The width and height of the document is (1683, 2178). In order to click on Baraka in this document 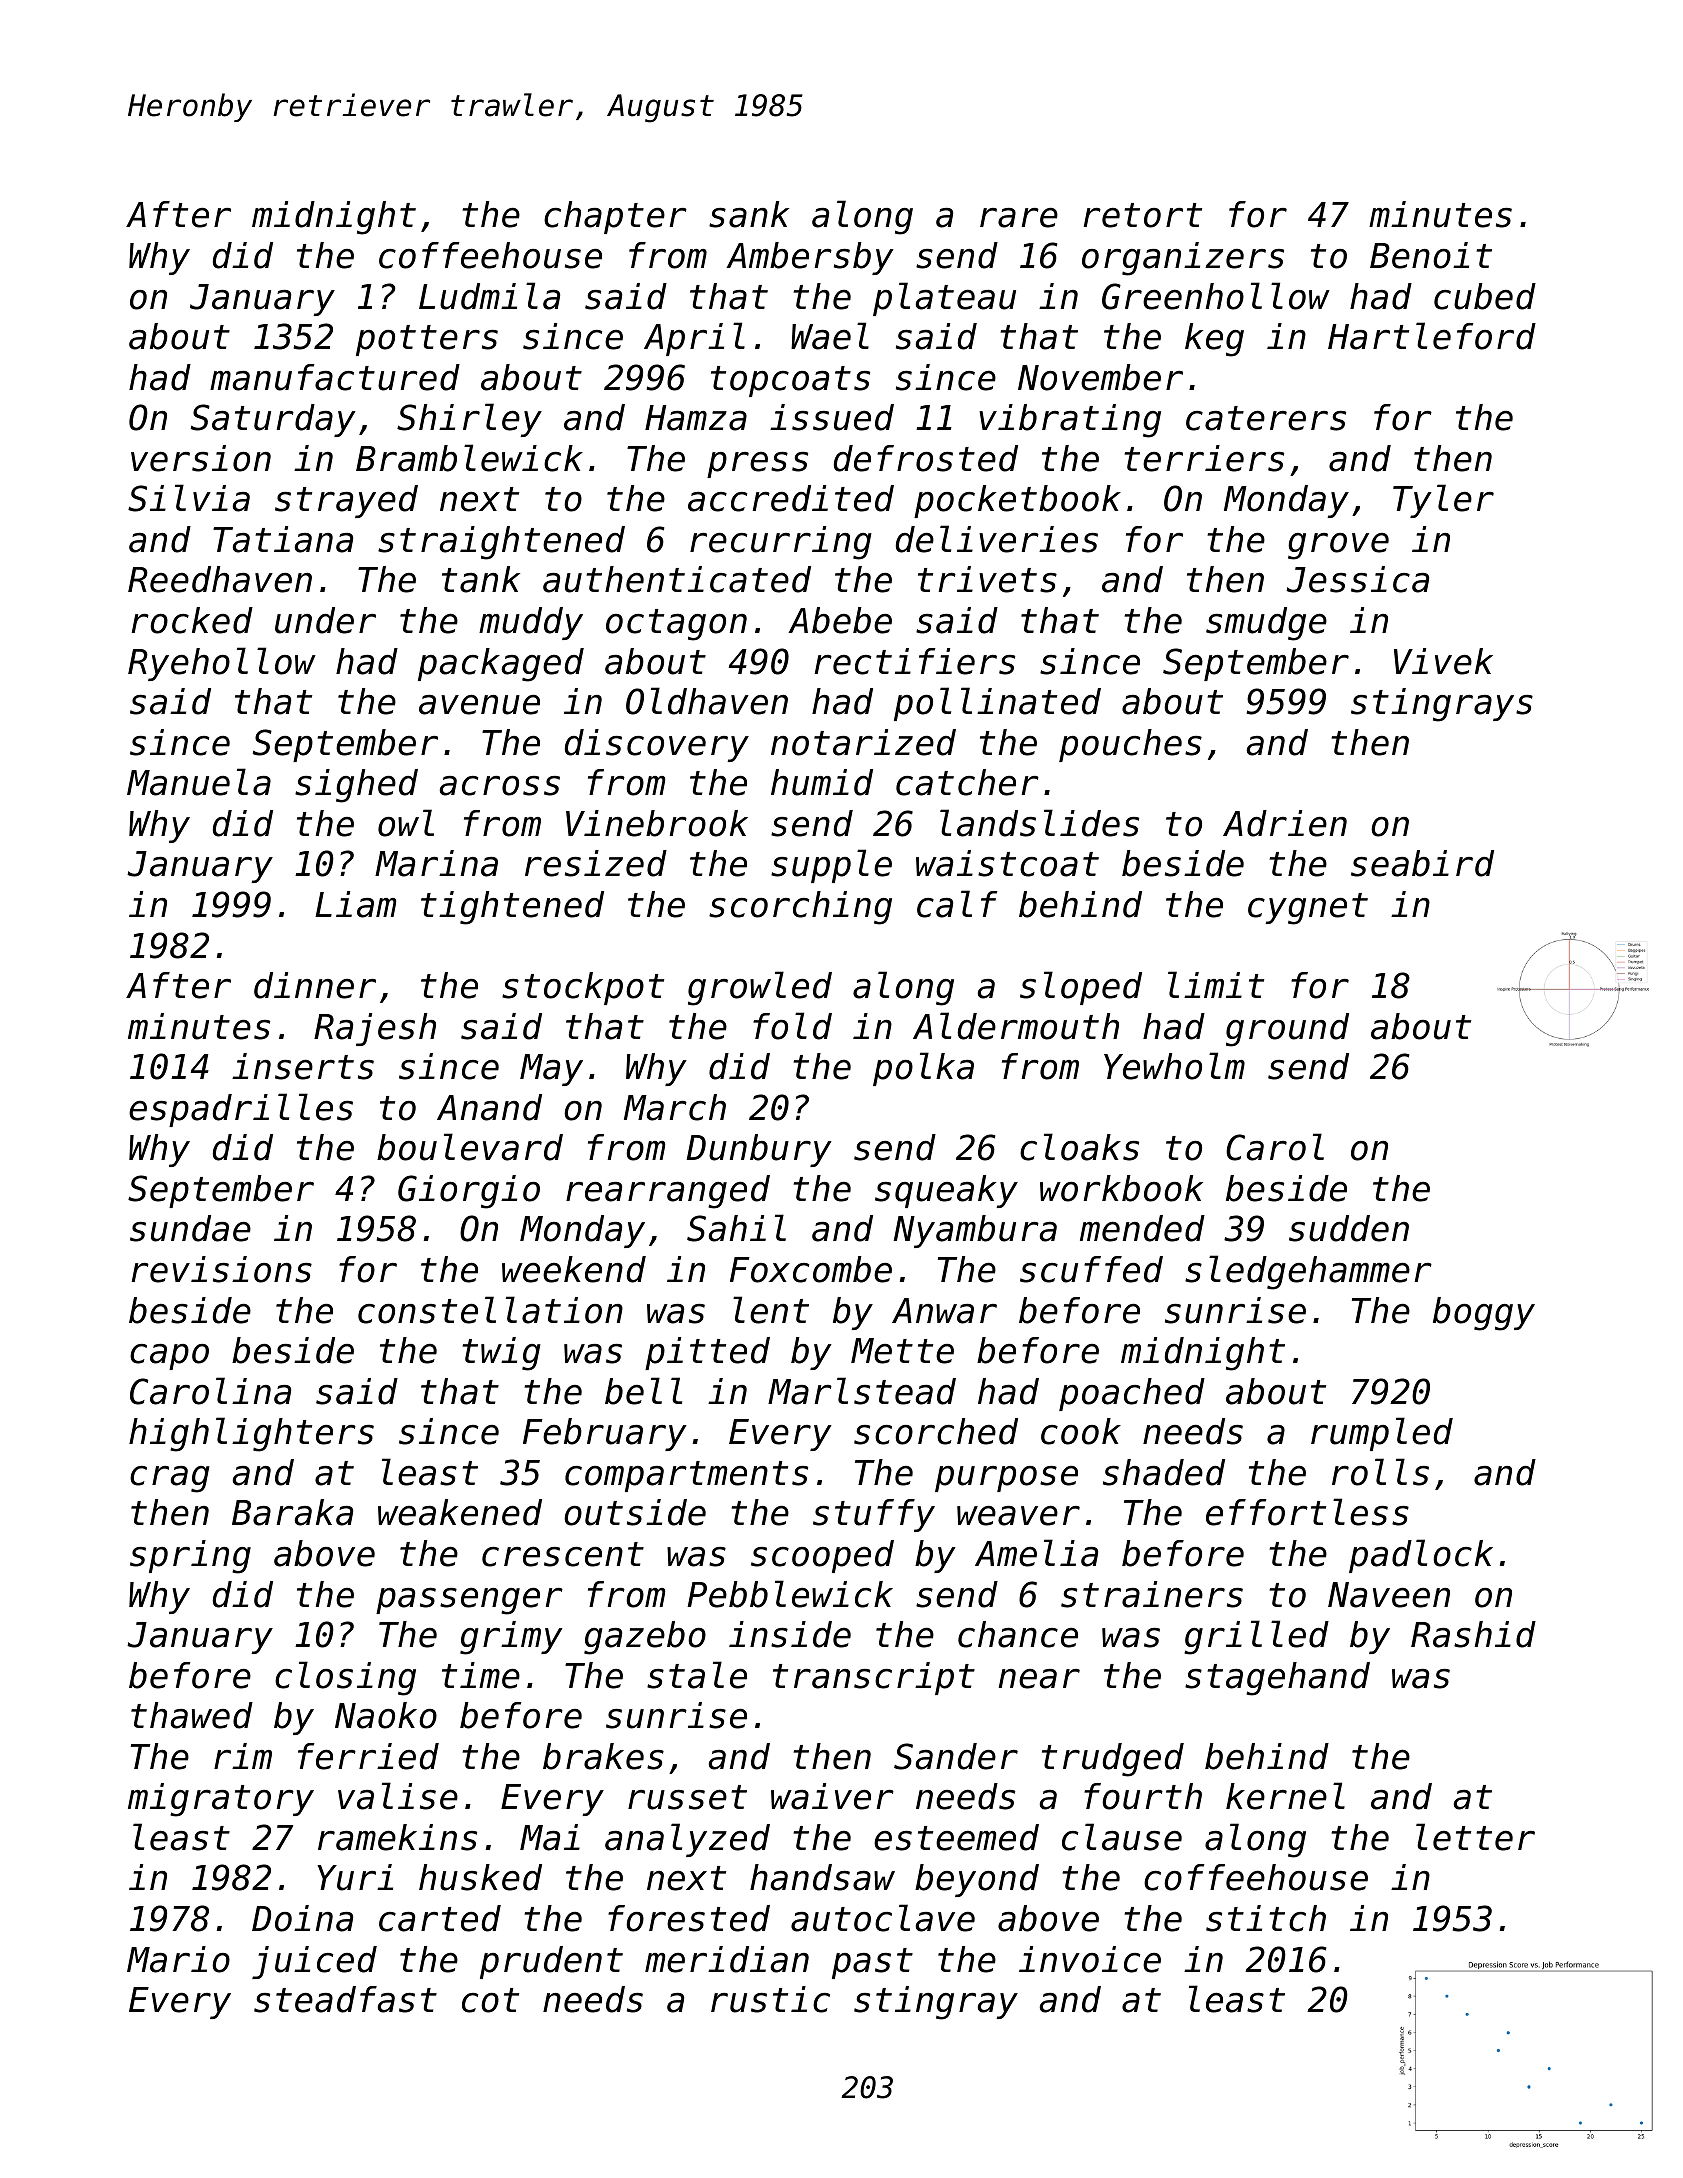, I will do `click(292, 1512)`.
